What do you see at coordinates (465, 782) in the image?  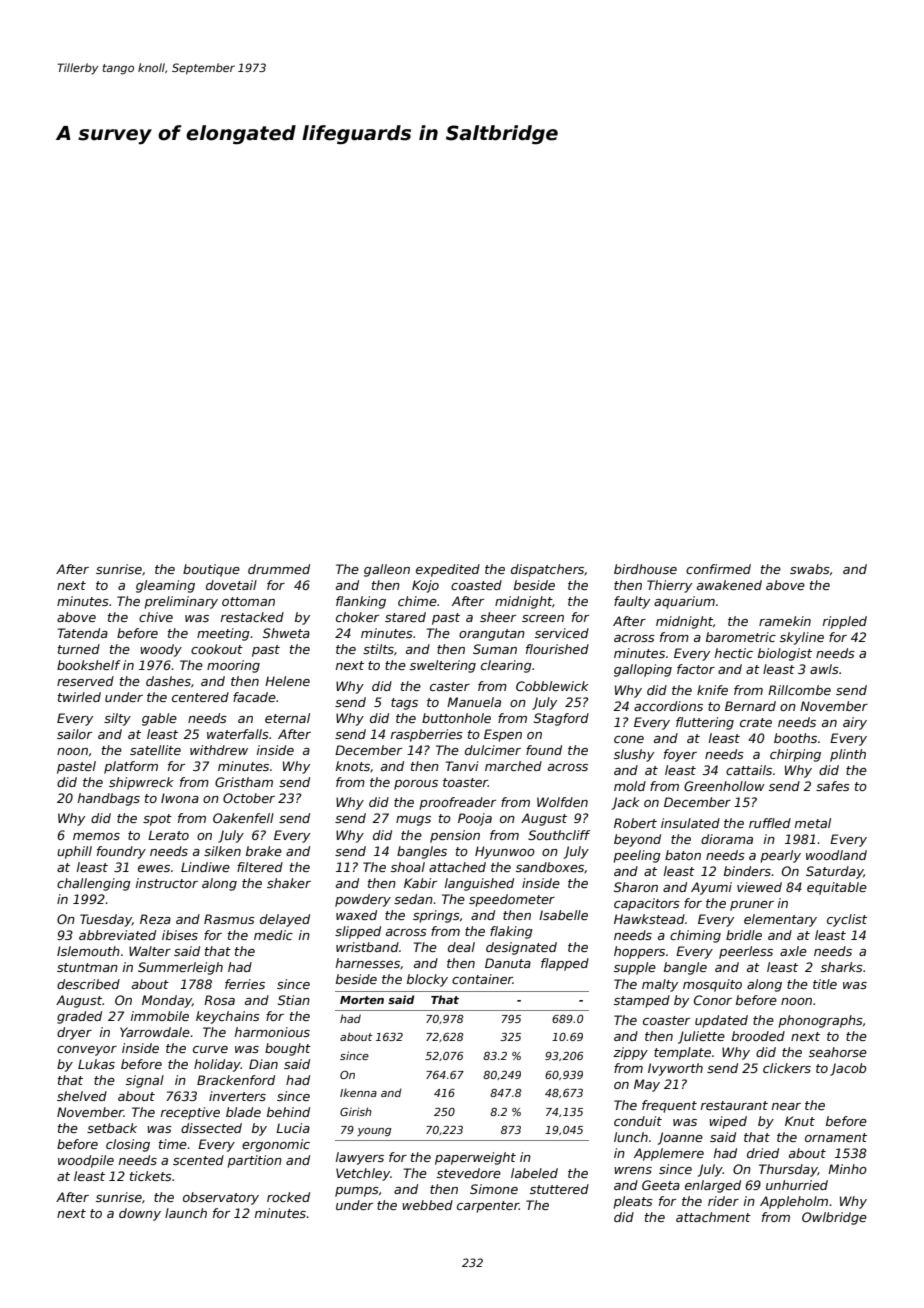 I see `toaster` at bounding box center [465, 782].
